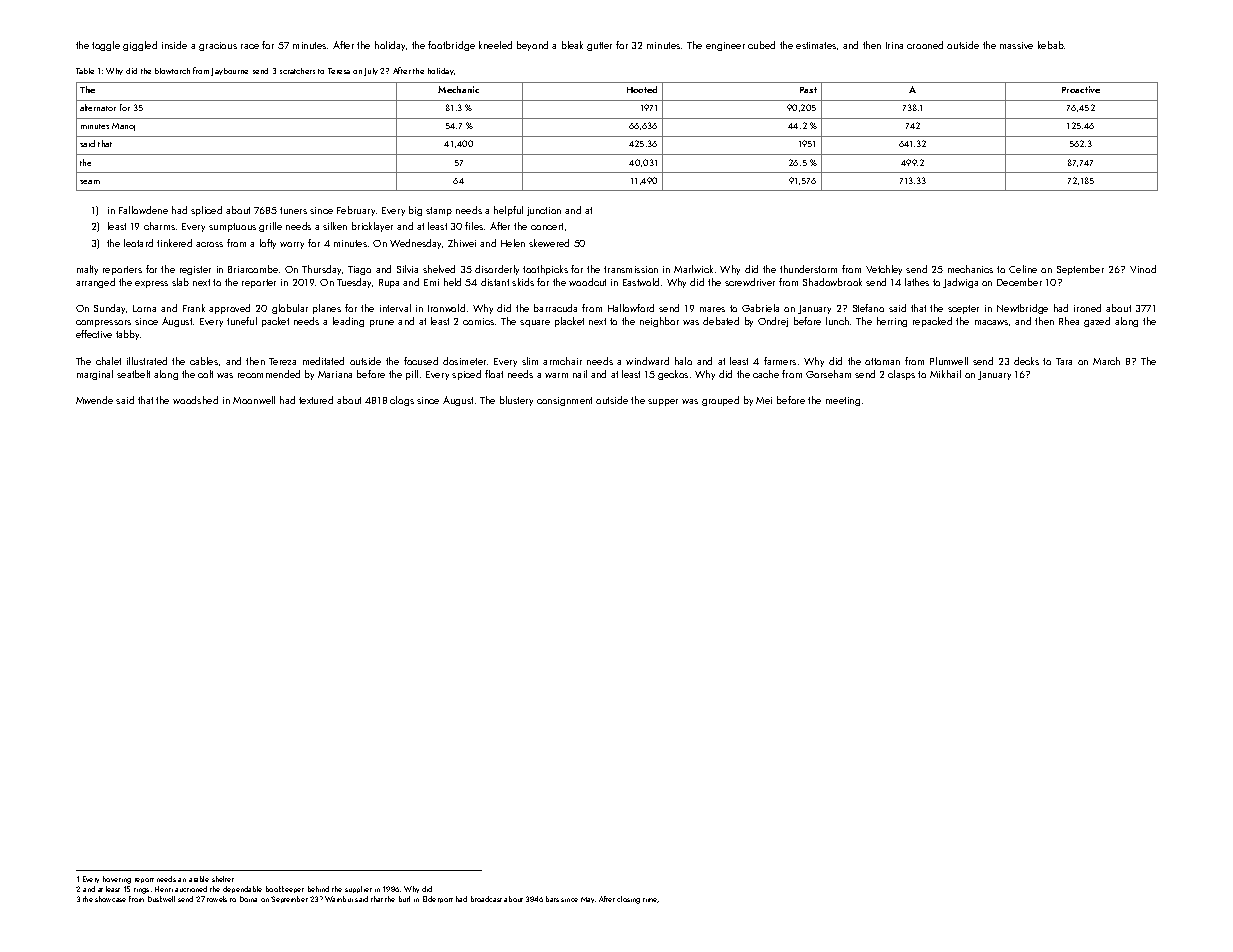 This page has height=952, width=1233. What do you see at coordinates (945, 374) in the page?
I see `Mikhail` at bounding box center [945, 374].
